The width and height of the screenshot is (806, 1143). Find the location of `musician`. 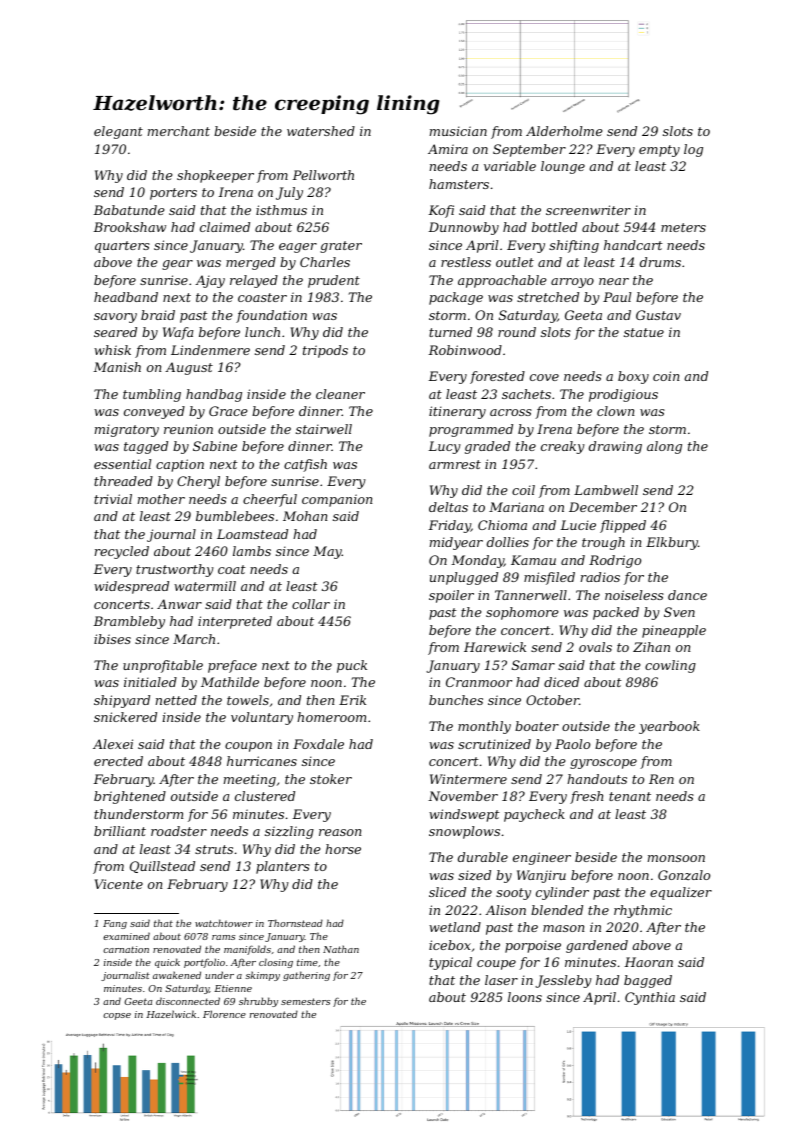

musician is located at coordinates (458, 131).
